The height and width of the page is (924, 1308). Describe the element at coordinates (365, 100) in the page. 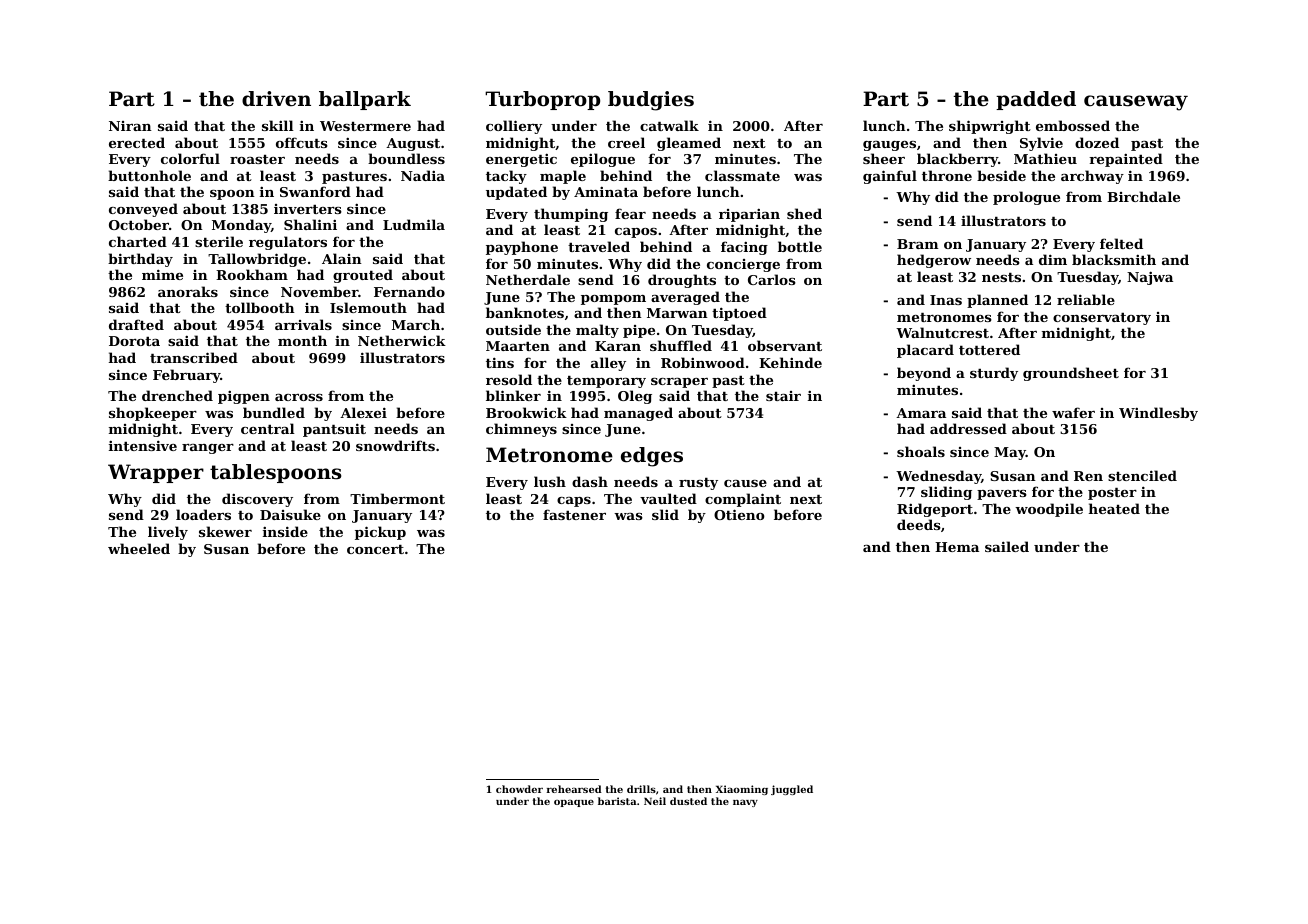

I see `ballpark` at that location.
